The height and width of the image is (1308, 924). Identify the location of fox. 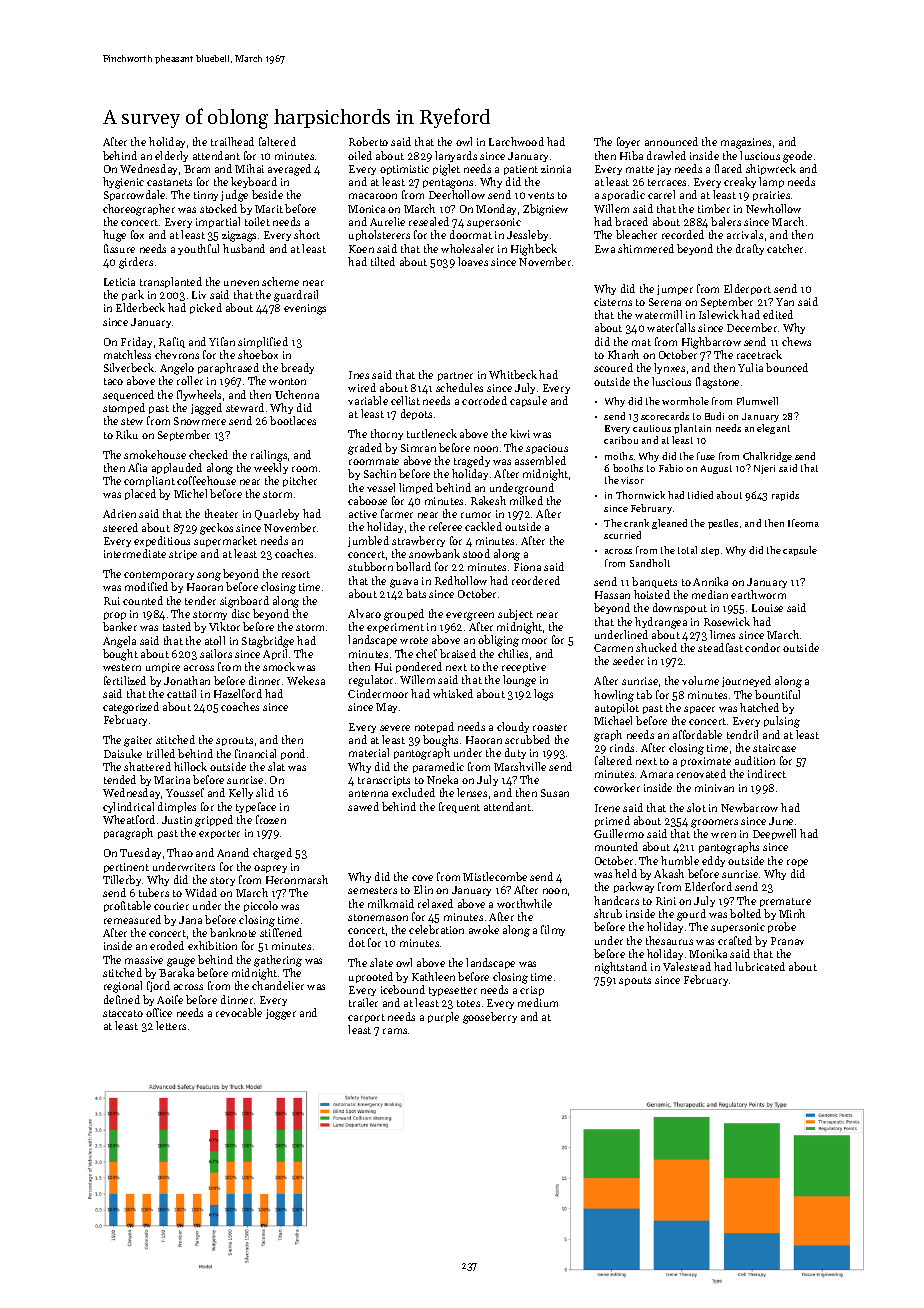
(137, 234).
